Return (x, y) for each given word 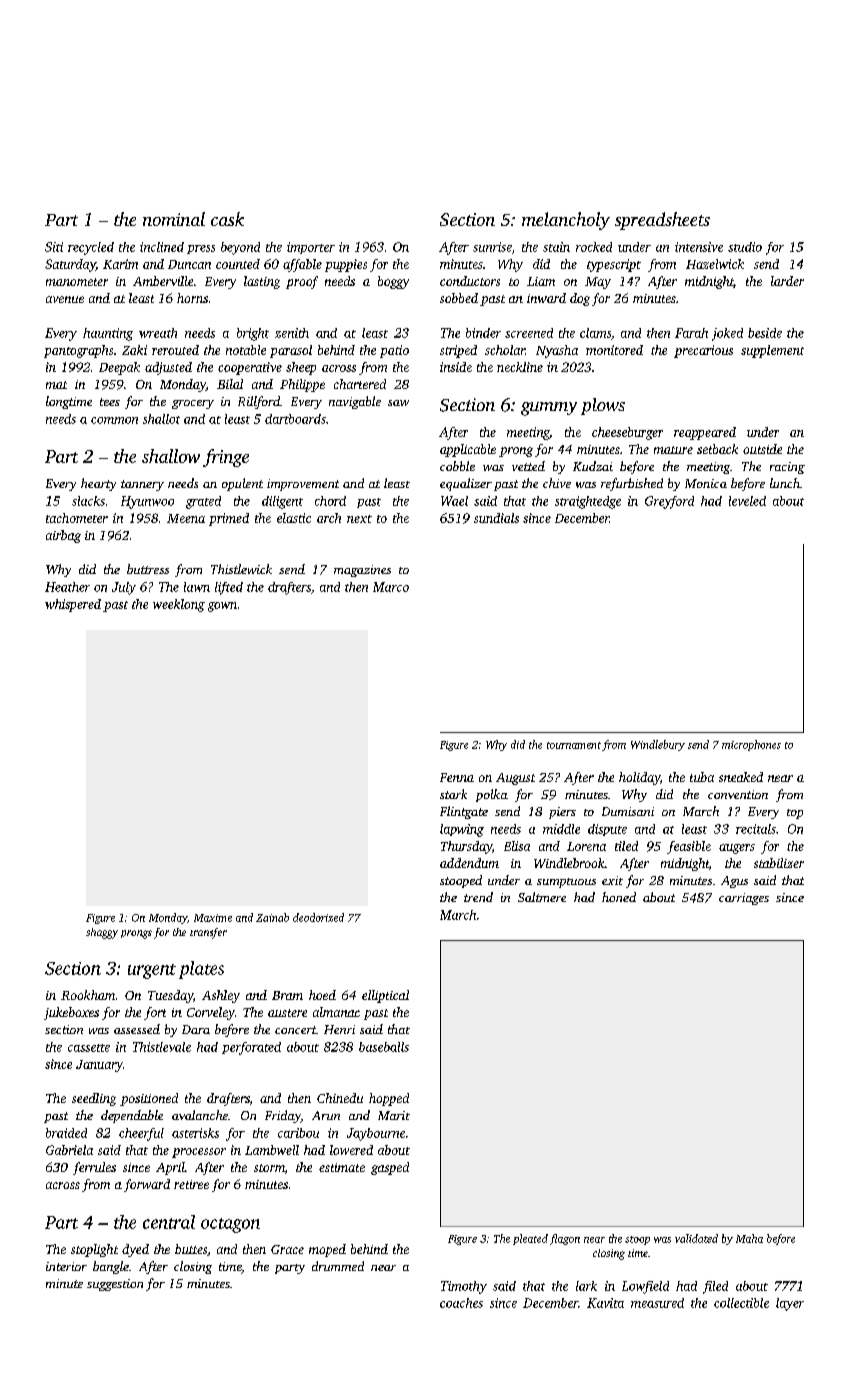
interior (66, 1266)
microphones (751, 745)
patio (394, 351)
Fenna (457, 777)
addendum (469, 863)
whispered (73, 605)
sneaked (741, 777)
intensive (699, 247)
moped (327, 1250)
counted (238, 264)
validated (696, 1238)
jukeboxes (71, 1013)
